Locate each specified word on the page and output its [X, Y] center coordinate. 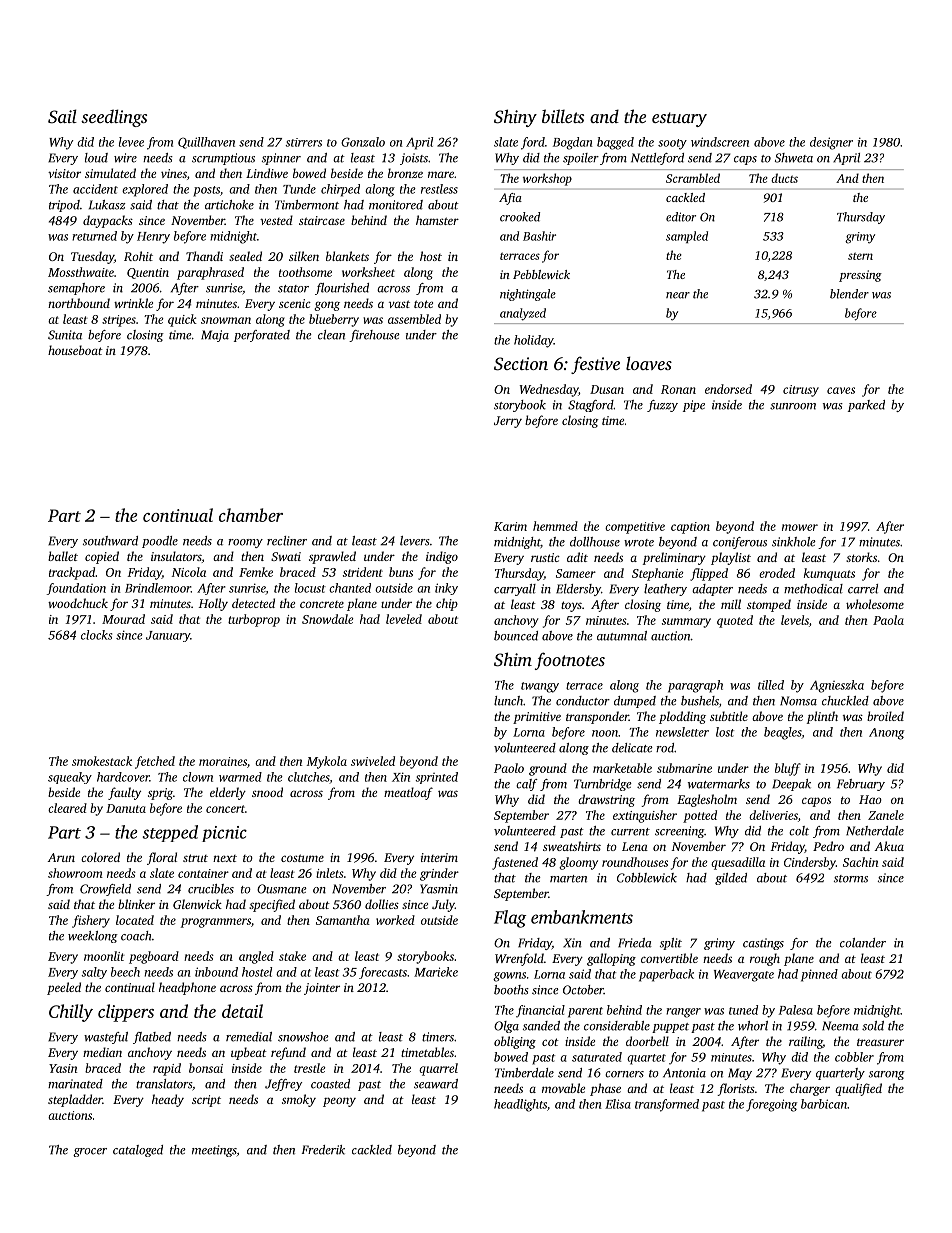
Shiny [515, 118]
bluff [788, 769]
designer [831, 143]
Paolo [509, 768]
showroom [75, 873]
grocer [90, 1152]
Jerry [508, 422]
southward [110, 541]
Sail [62, 116]
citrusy [801, 391]
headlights [520, 1105]
